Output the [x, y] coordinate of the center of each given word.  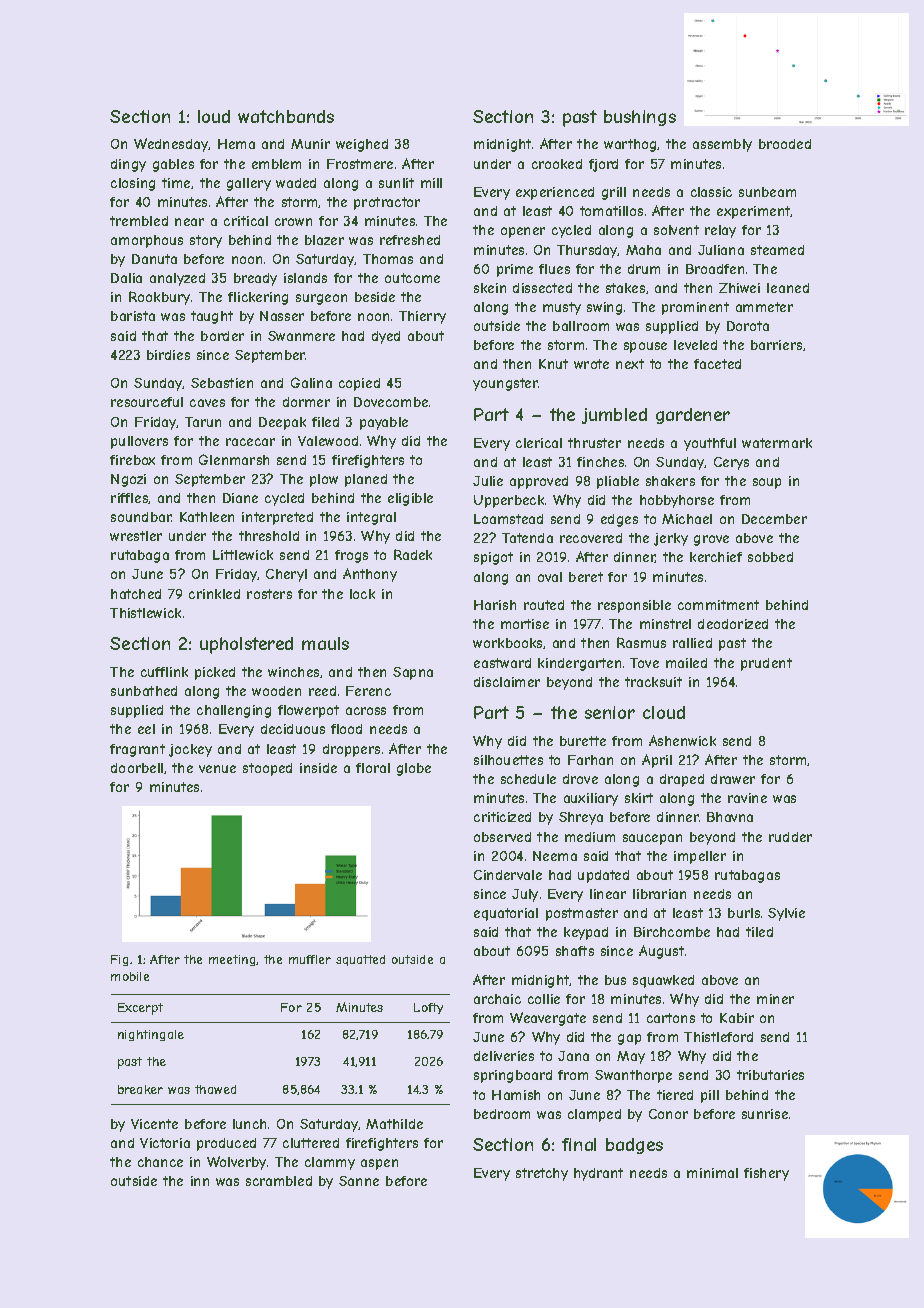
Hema [236, 144]
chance [160, 1162]
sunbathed [144, 691]
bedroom [502, 1114]
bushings [640, 118]
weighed [362, 145]
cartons [671, 1018]
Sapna [413, 673]
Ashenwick [682, 740]
